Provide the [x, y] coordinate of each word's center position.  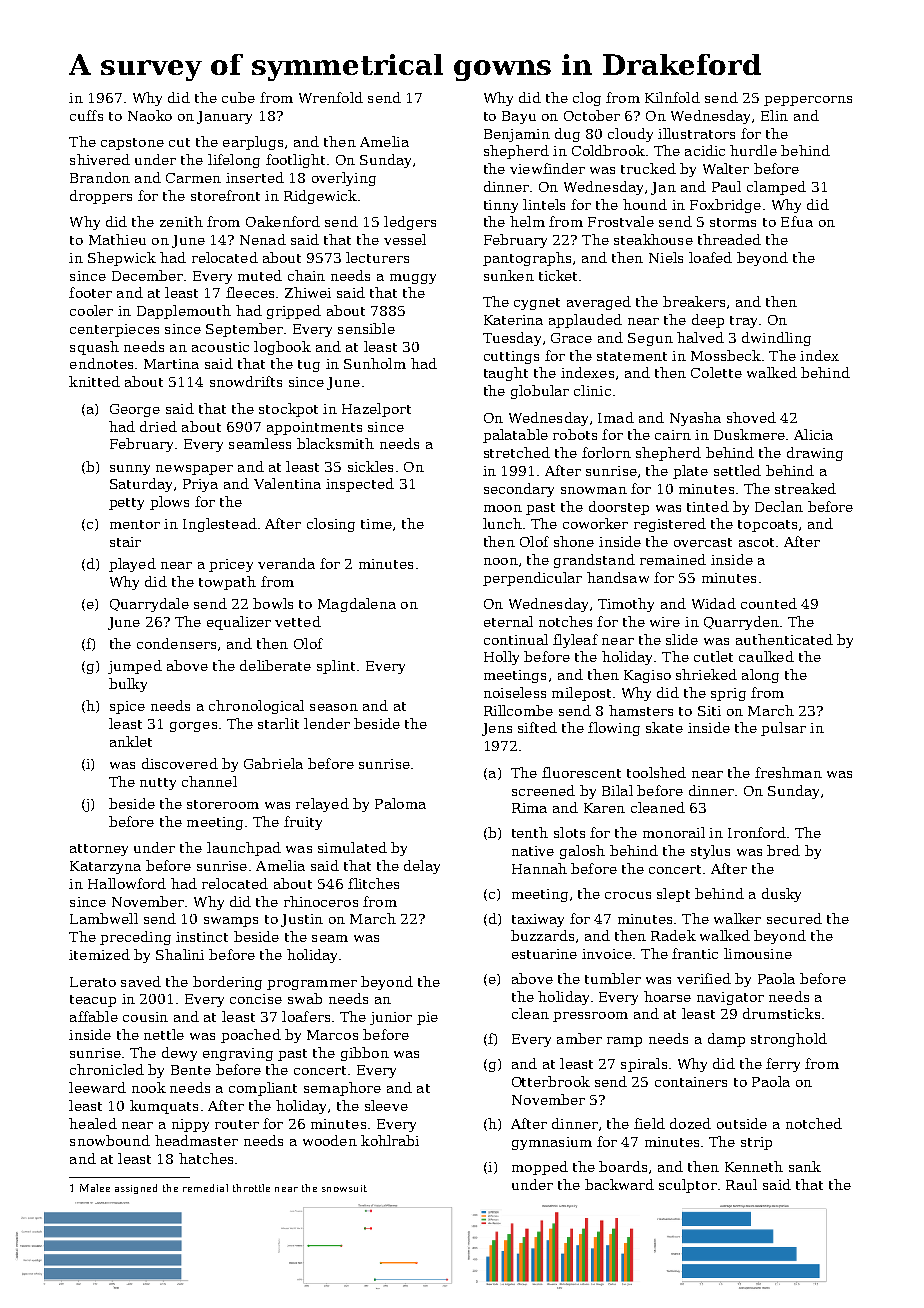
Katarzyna [105, 867]
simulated [352, 847]
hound [645, 204]
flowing [614, 729]
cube [238, 97]
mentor [135, 524]
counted [769, 603]
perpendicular [532, 579]
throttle [251, 1188]
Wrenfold [331, 97]
